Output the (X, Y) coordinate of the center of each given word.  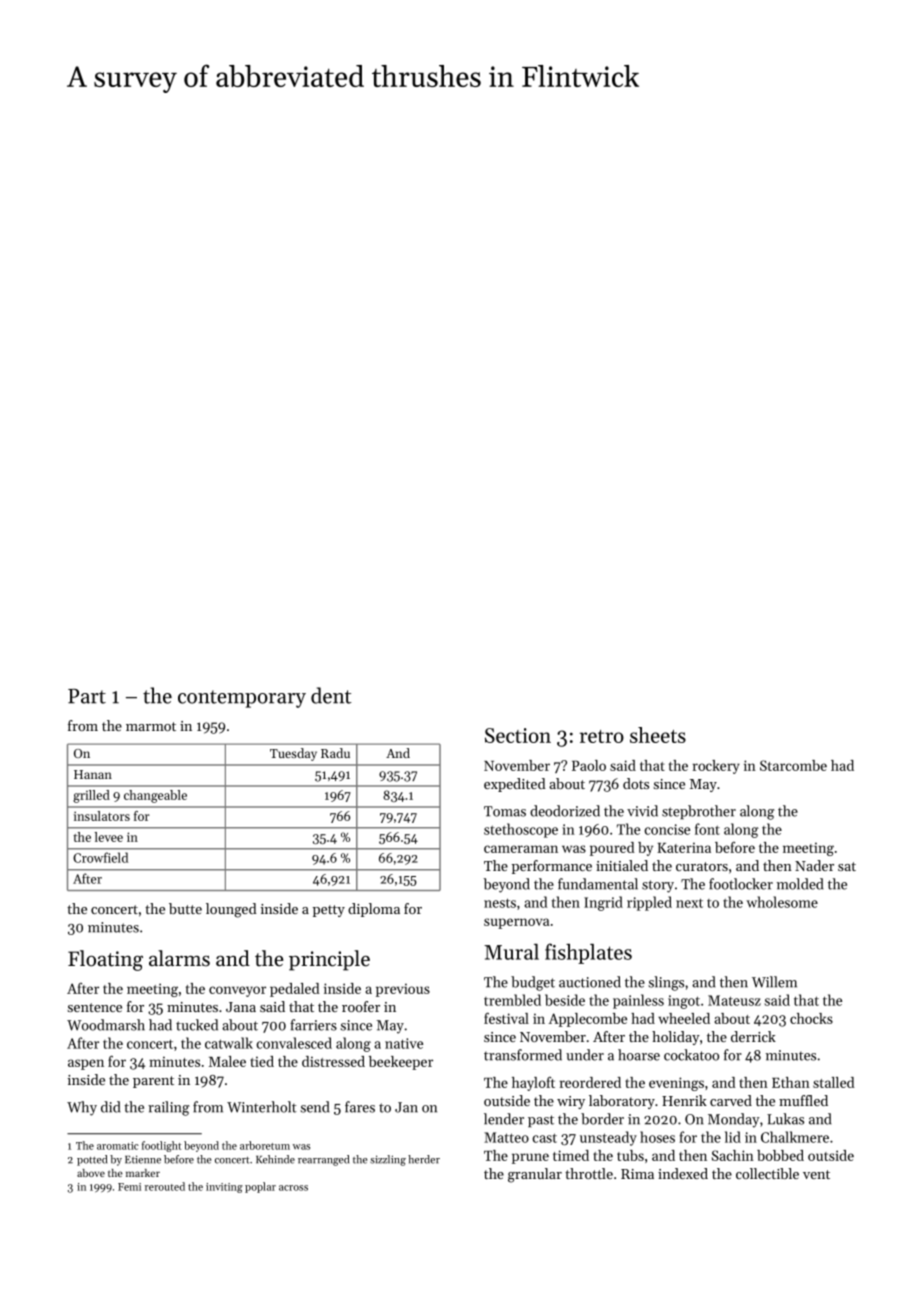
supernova (516, 923)
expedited (515, 785)
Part (87, 696)
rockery (716, 767)
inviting (224, 1188)
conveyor (237, 991)
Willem (774, 982)
